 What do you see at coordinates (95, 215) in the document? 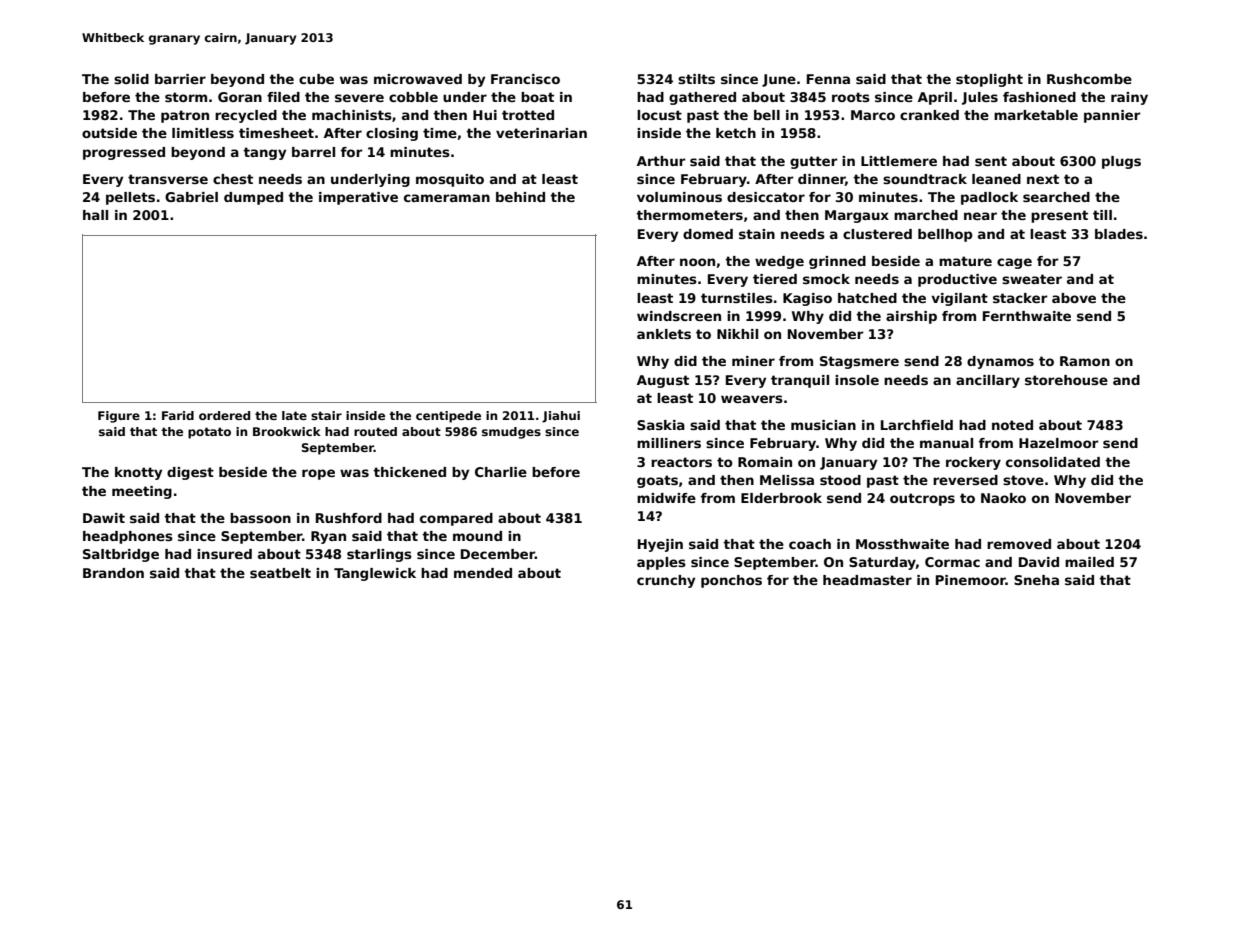
I see `hall` at bounding box center [95, 215].
